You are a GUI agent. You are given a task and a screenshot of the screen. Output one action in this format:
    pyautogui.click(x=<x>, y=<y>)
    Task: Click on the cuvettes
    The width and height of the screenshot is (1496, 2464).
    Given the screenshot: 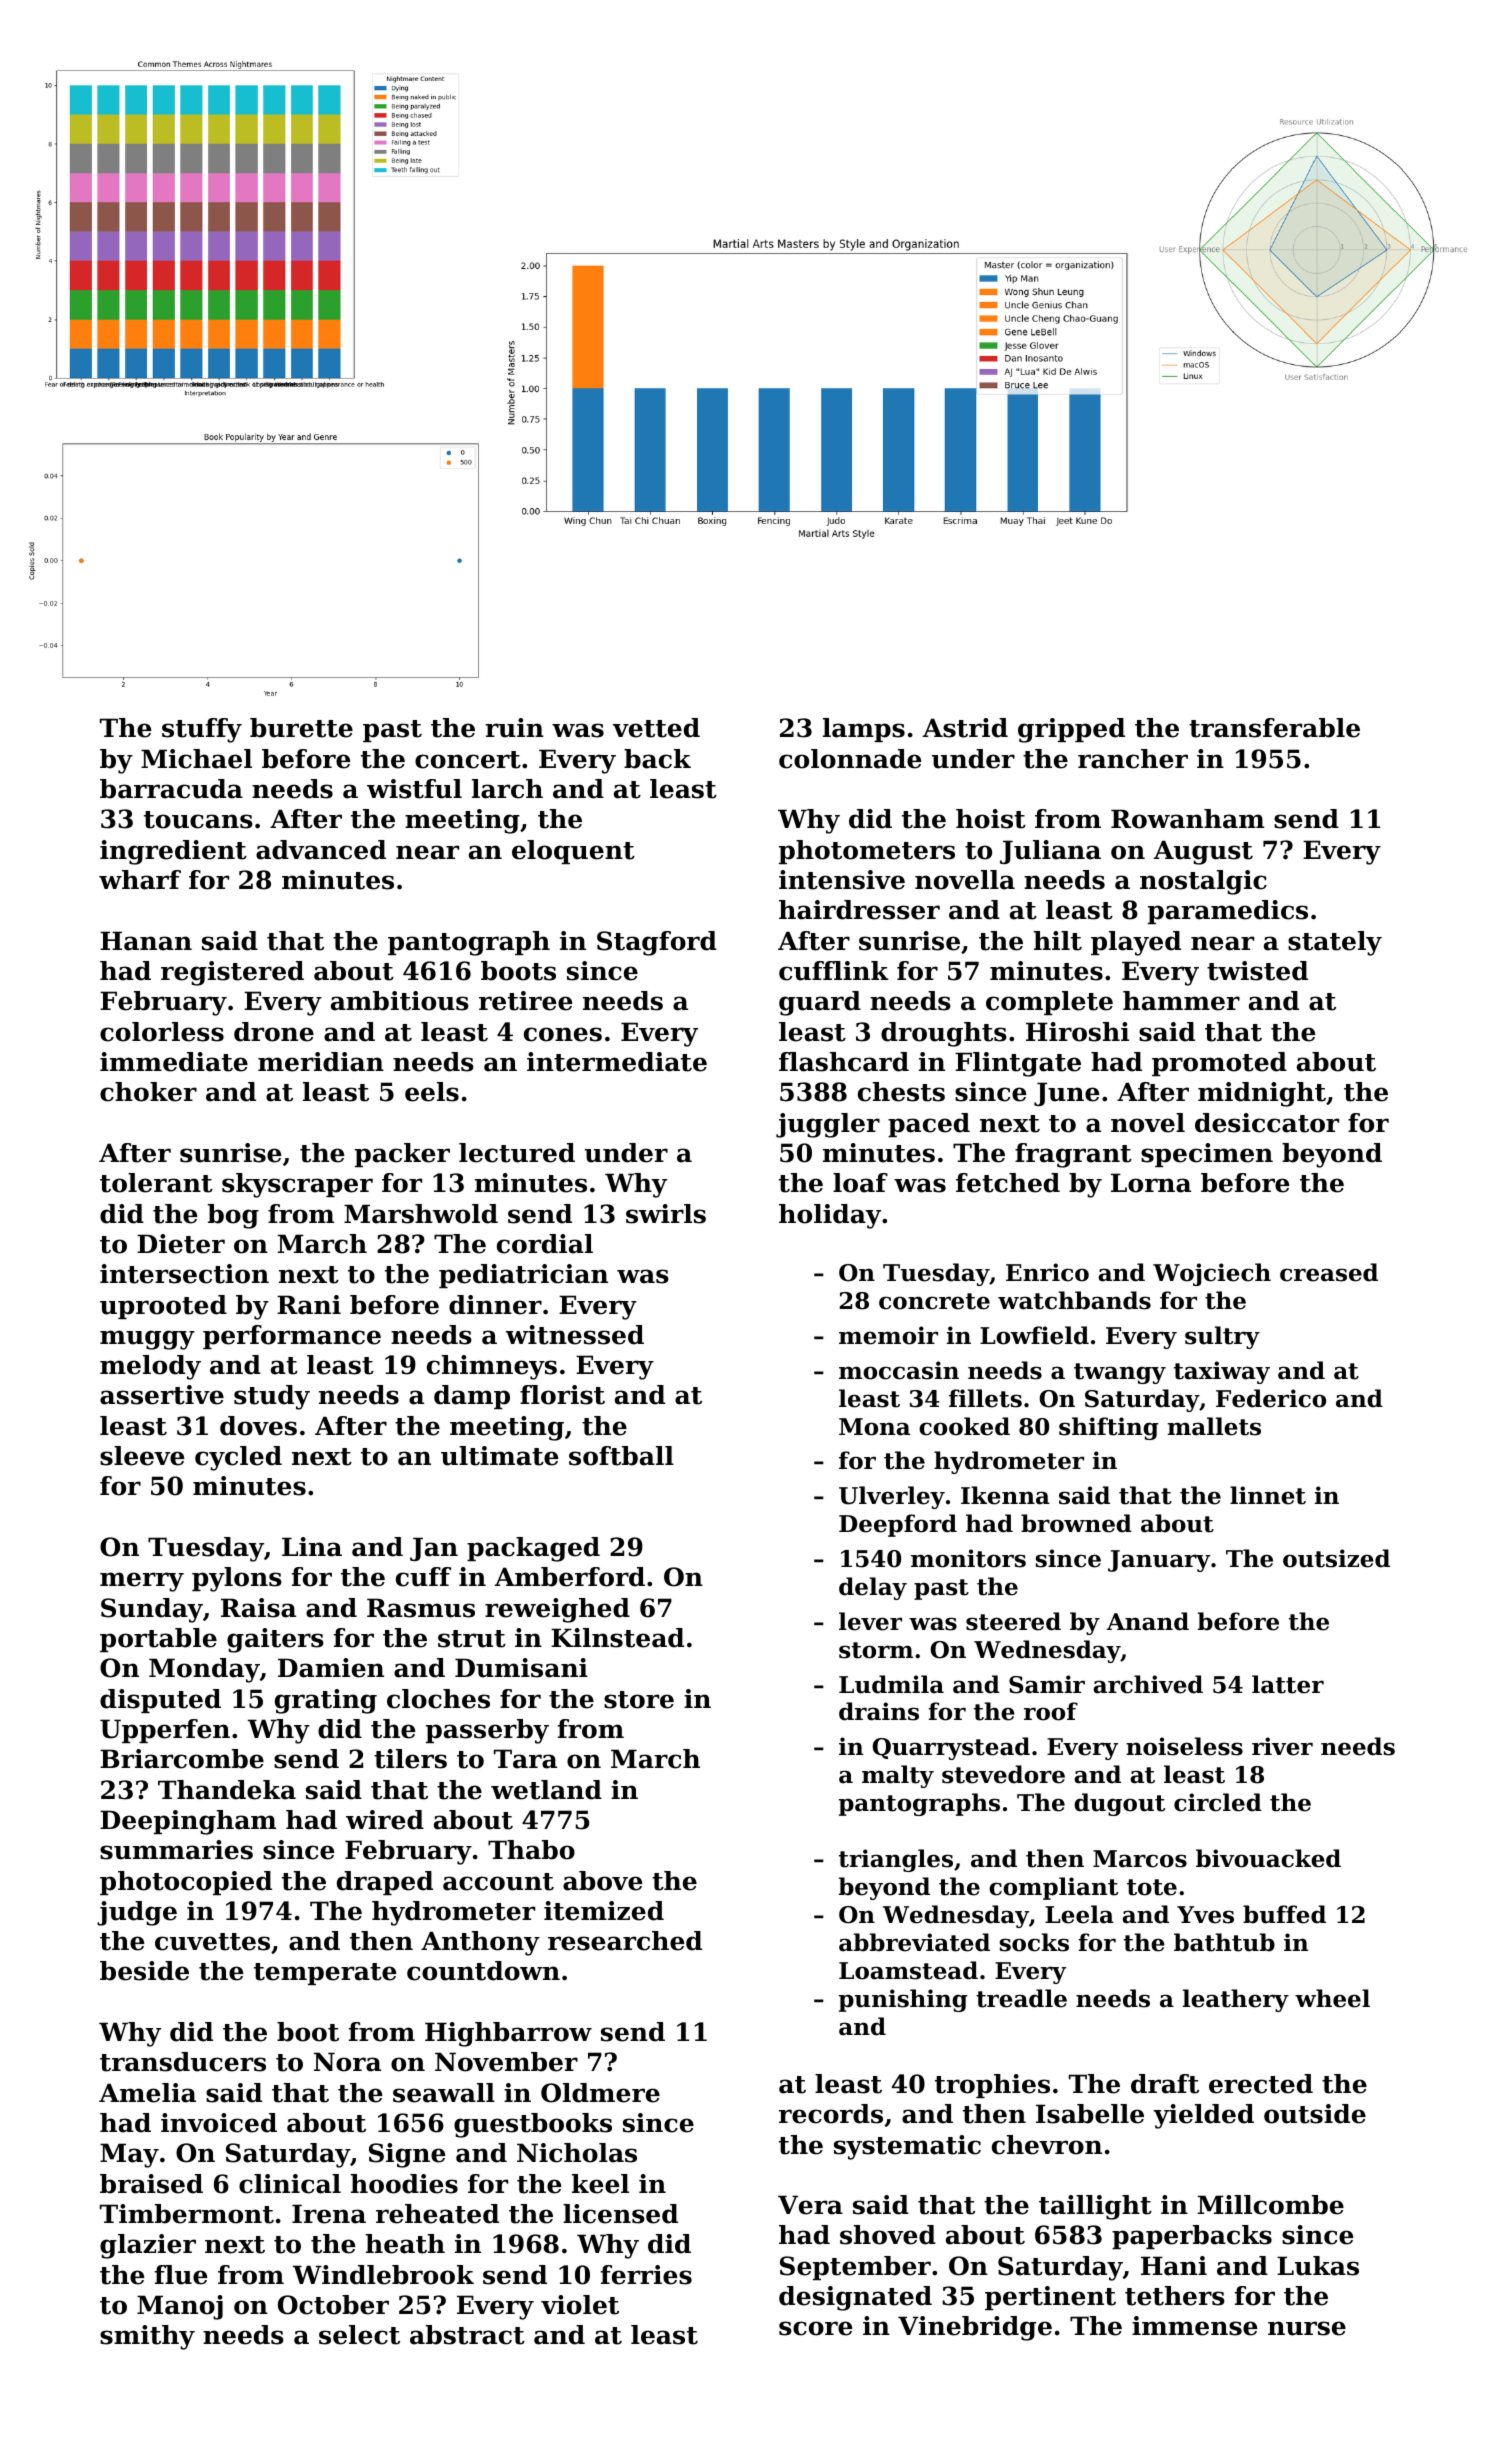 What is the action you would take?
    pyautogui.click(x=212, y=1942)
